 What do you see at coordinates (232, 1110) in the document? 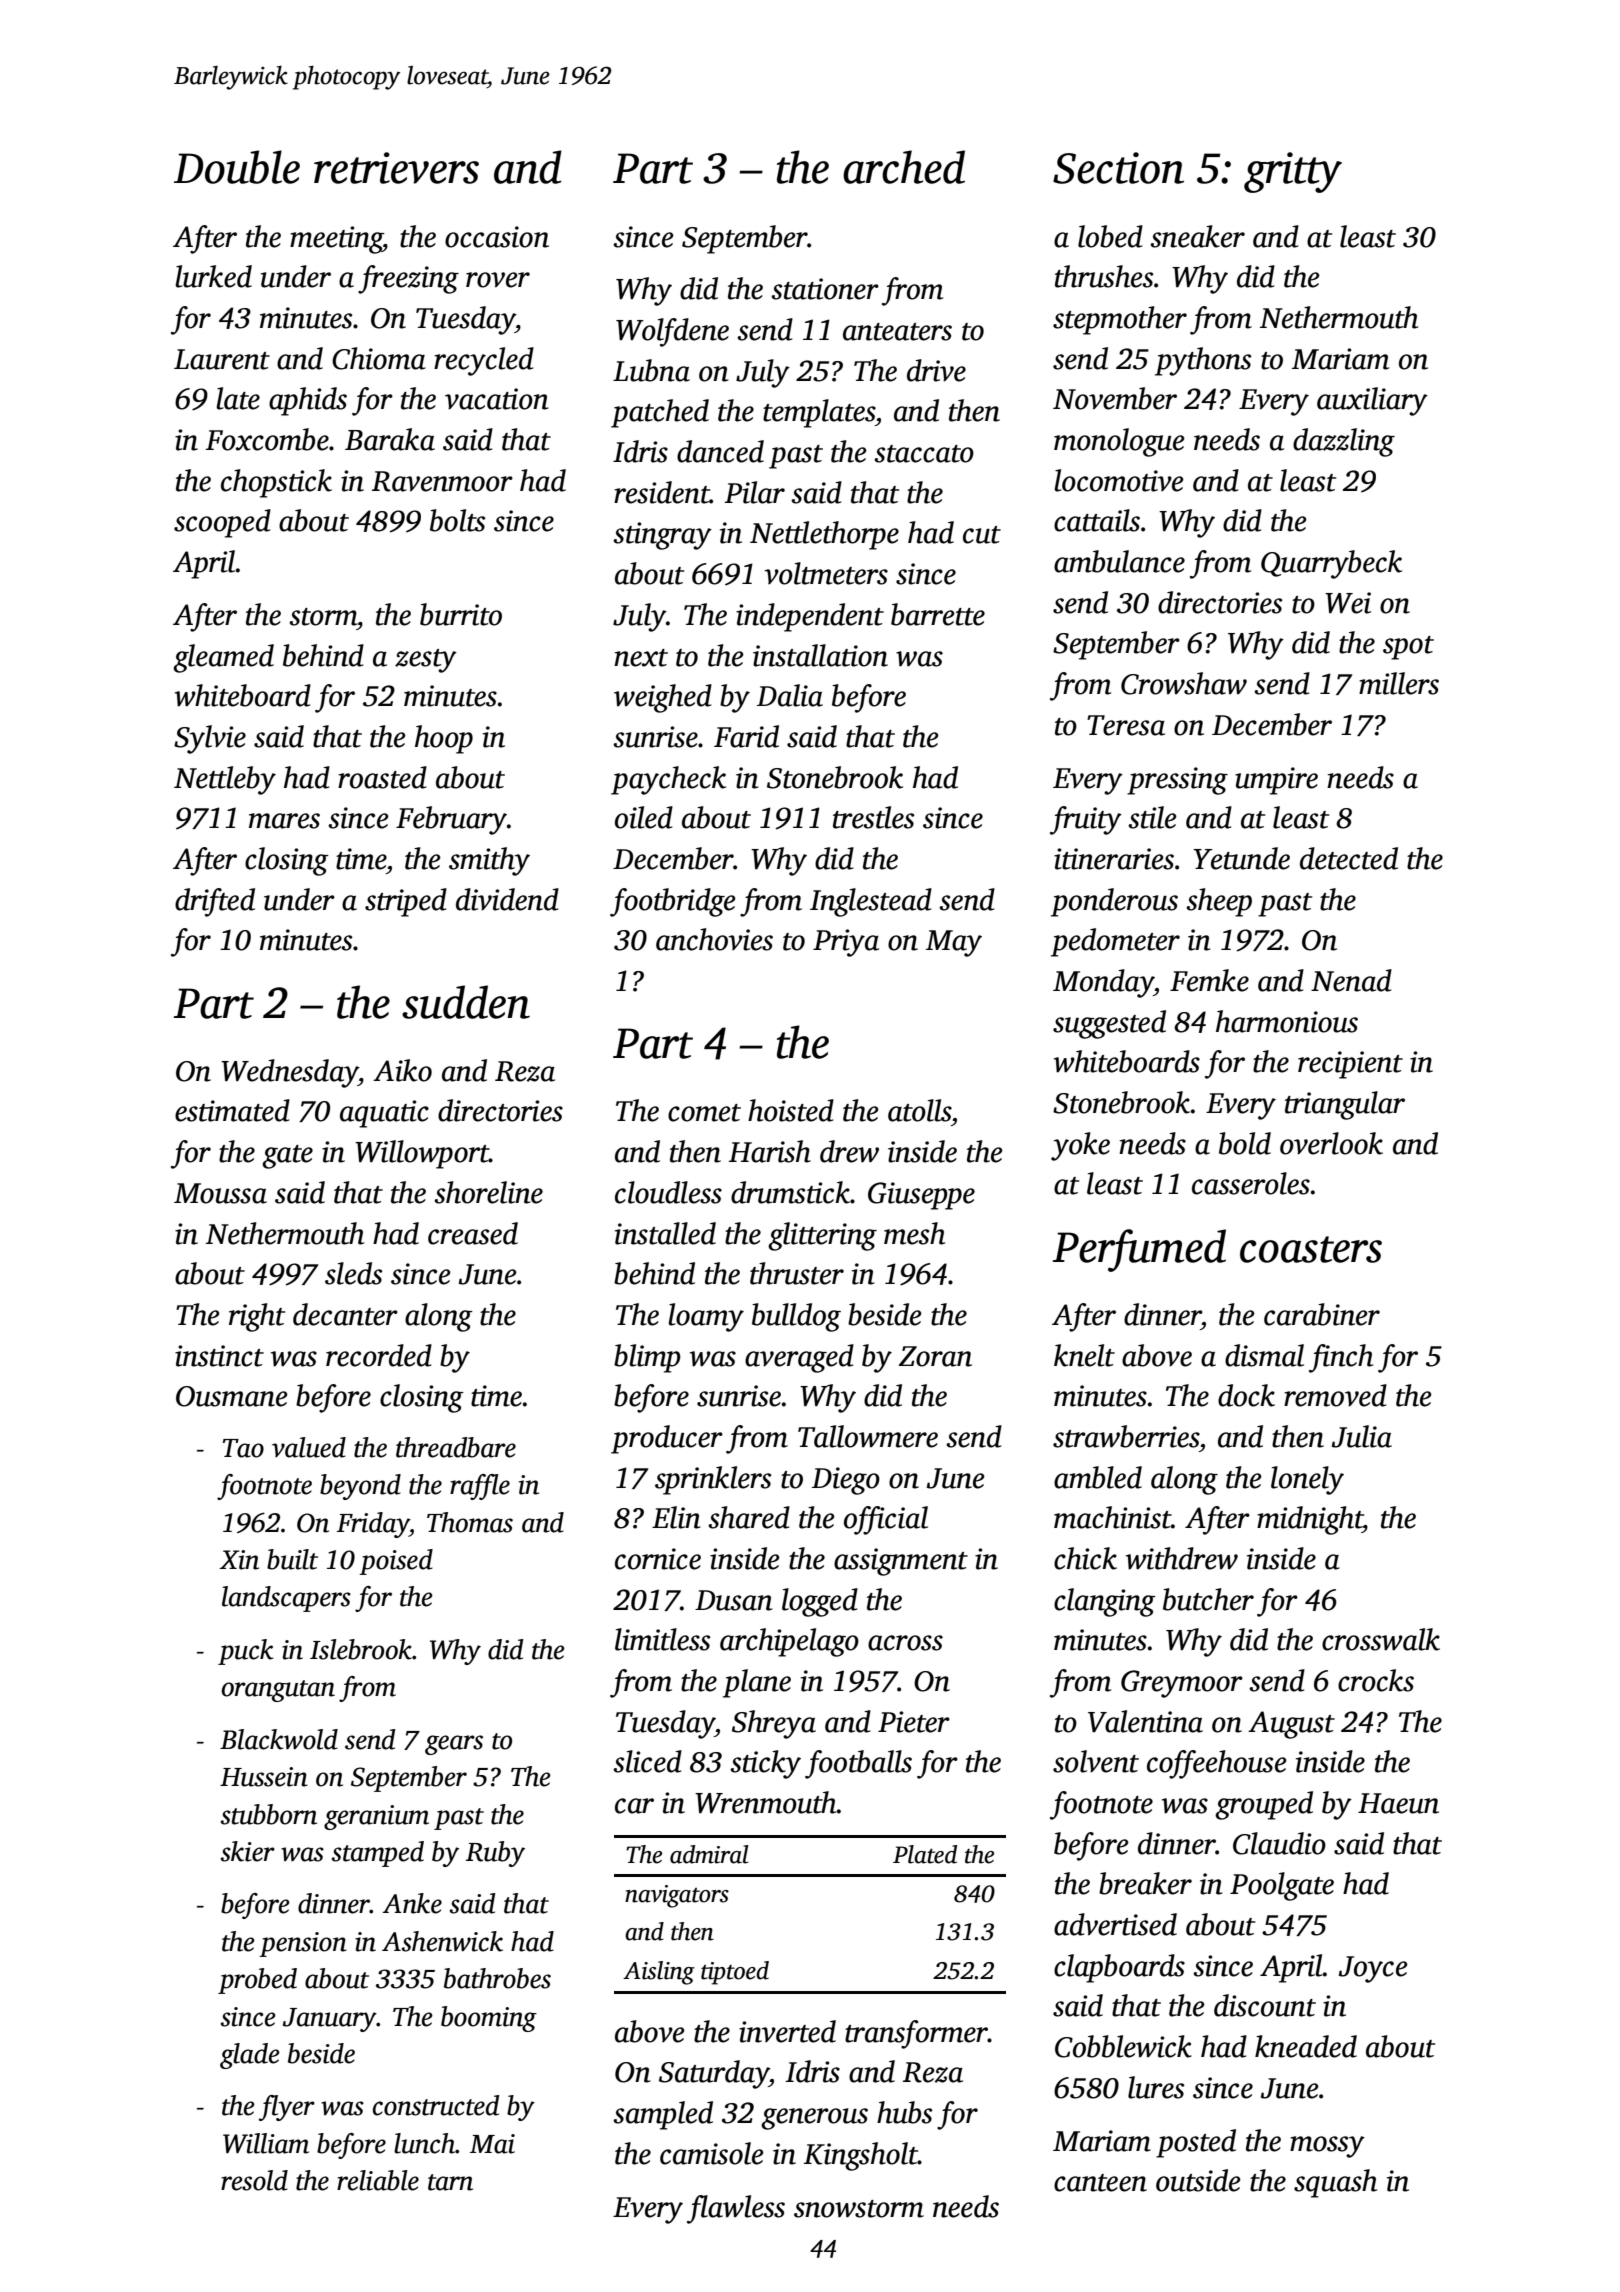
I see `estimated` at bounding box center [232, 1110].
